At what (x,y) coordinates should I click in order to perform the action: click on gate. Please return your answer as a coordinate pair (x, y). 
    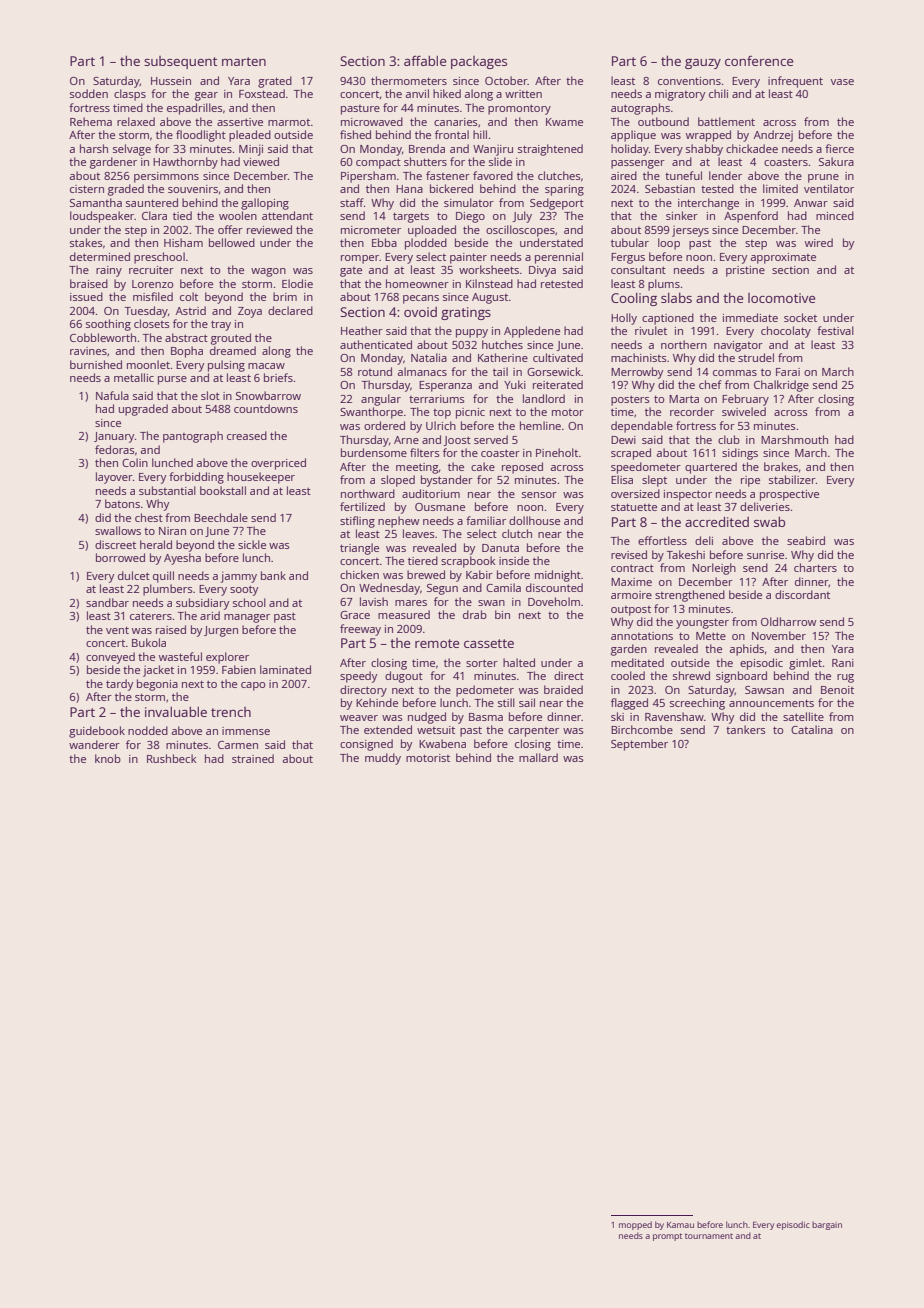
    Looking at the image, I should click on (351, 272).
